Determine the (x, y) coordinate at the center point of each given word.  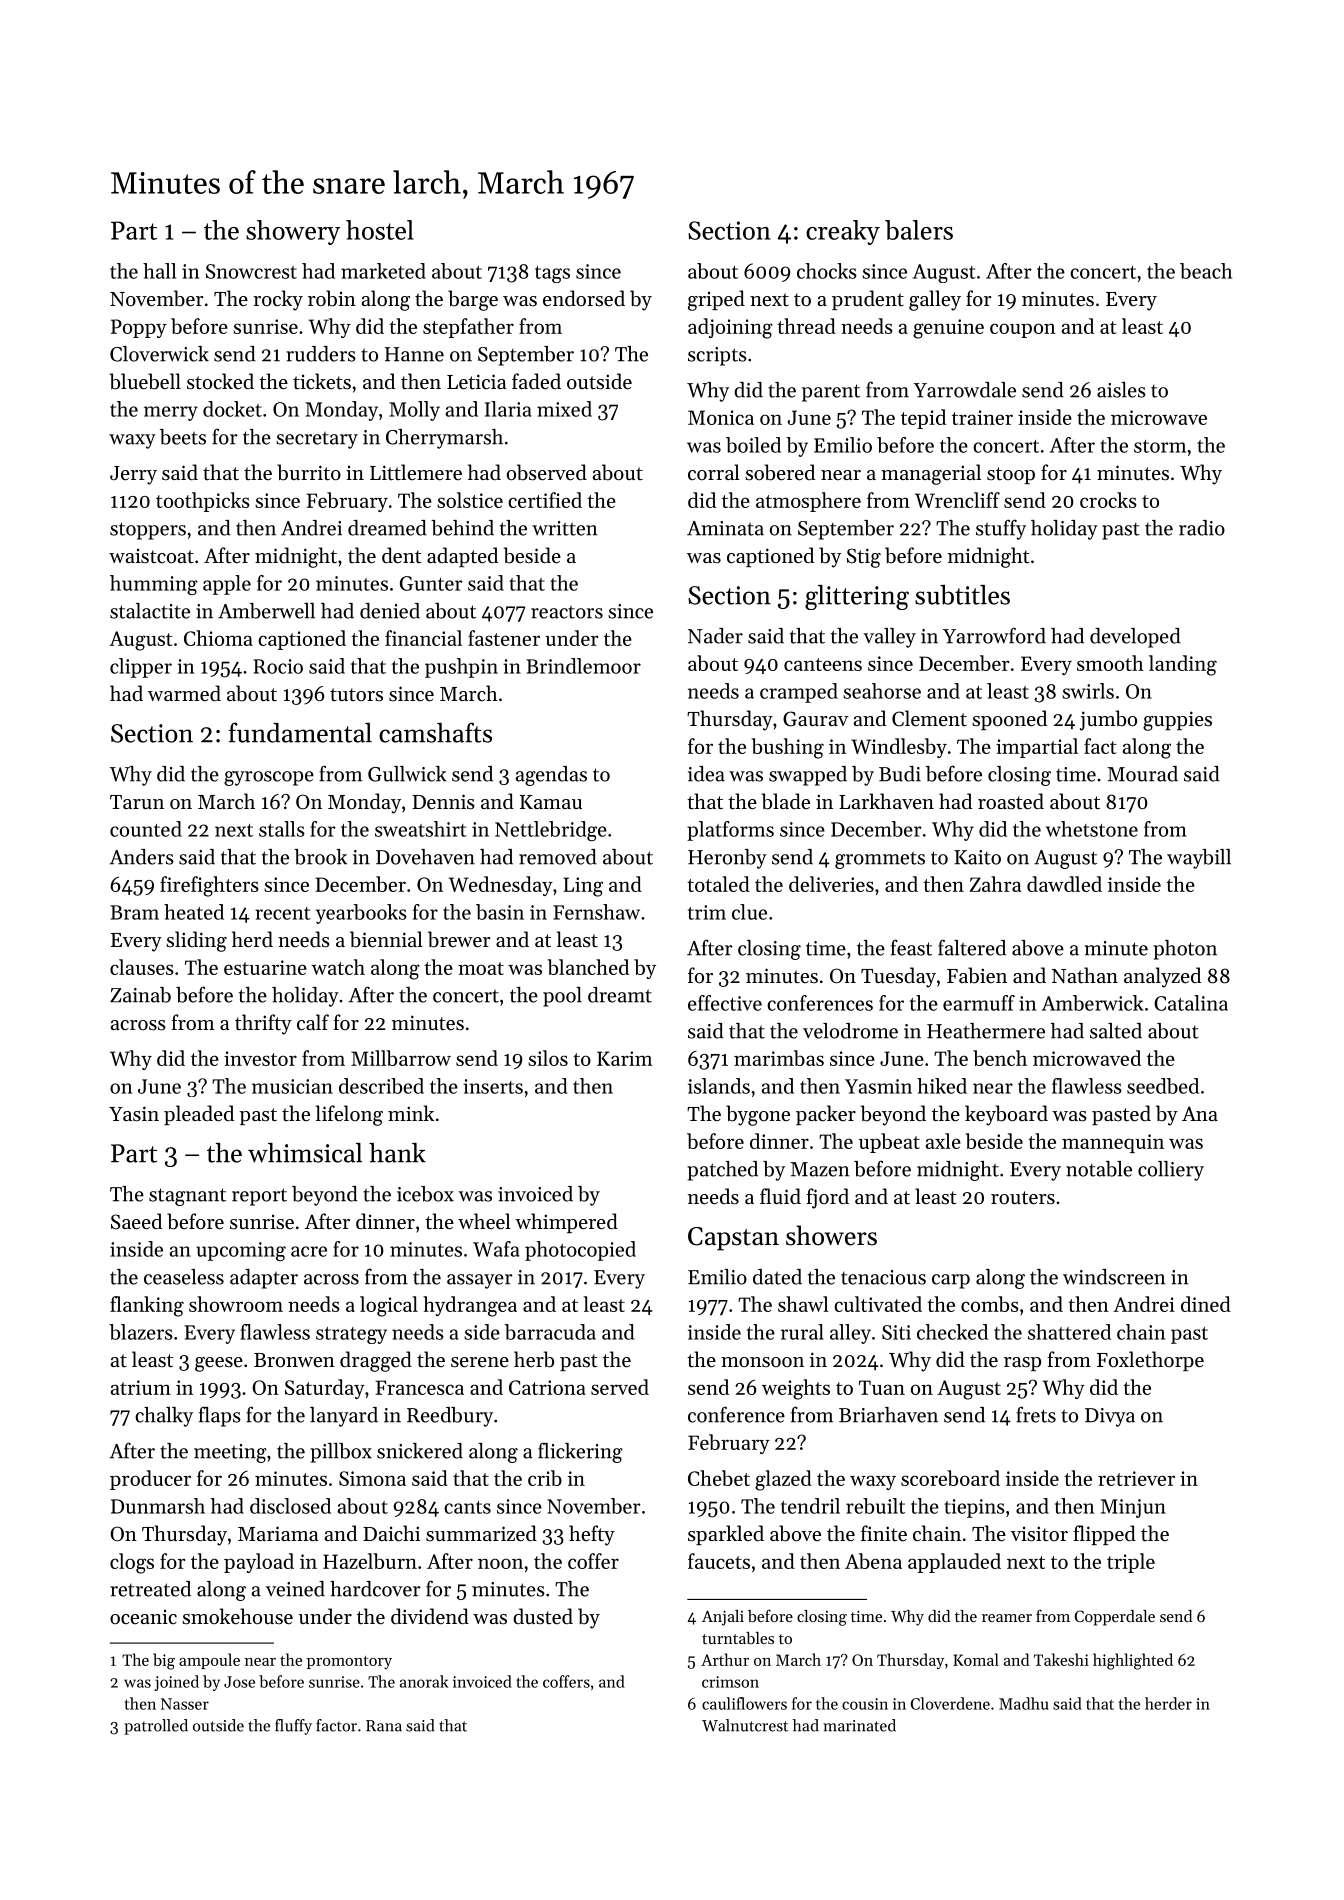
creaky (843, 232)
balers (919, 230)
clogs (132, 1563)
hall (159, 271)
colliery (1171, 1171)
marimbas (779, 1058)
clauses (141, 967)
